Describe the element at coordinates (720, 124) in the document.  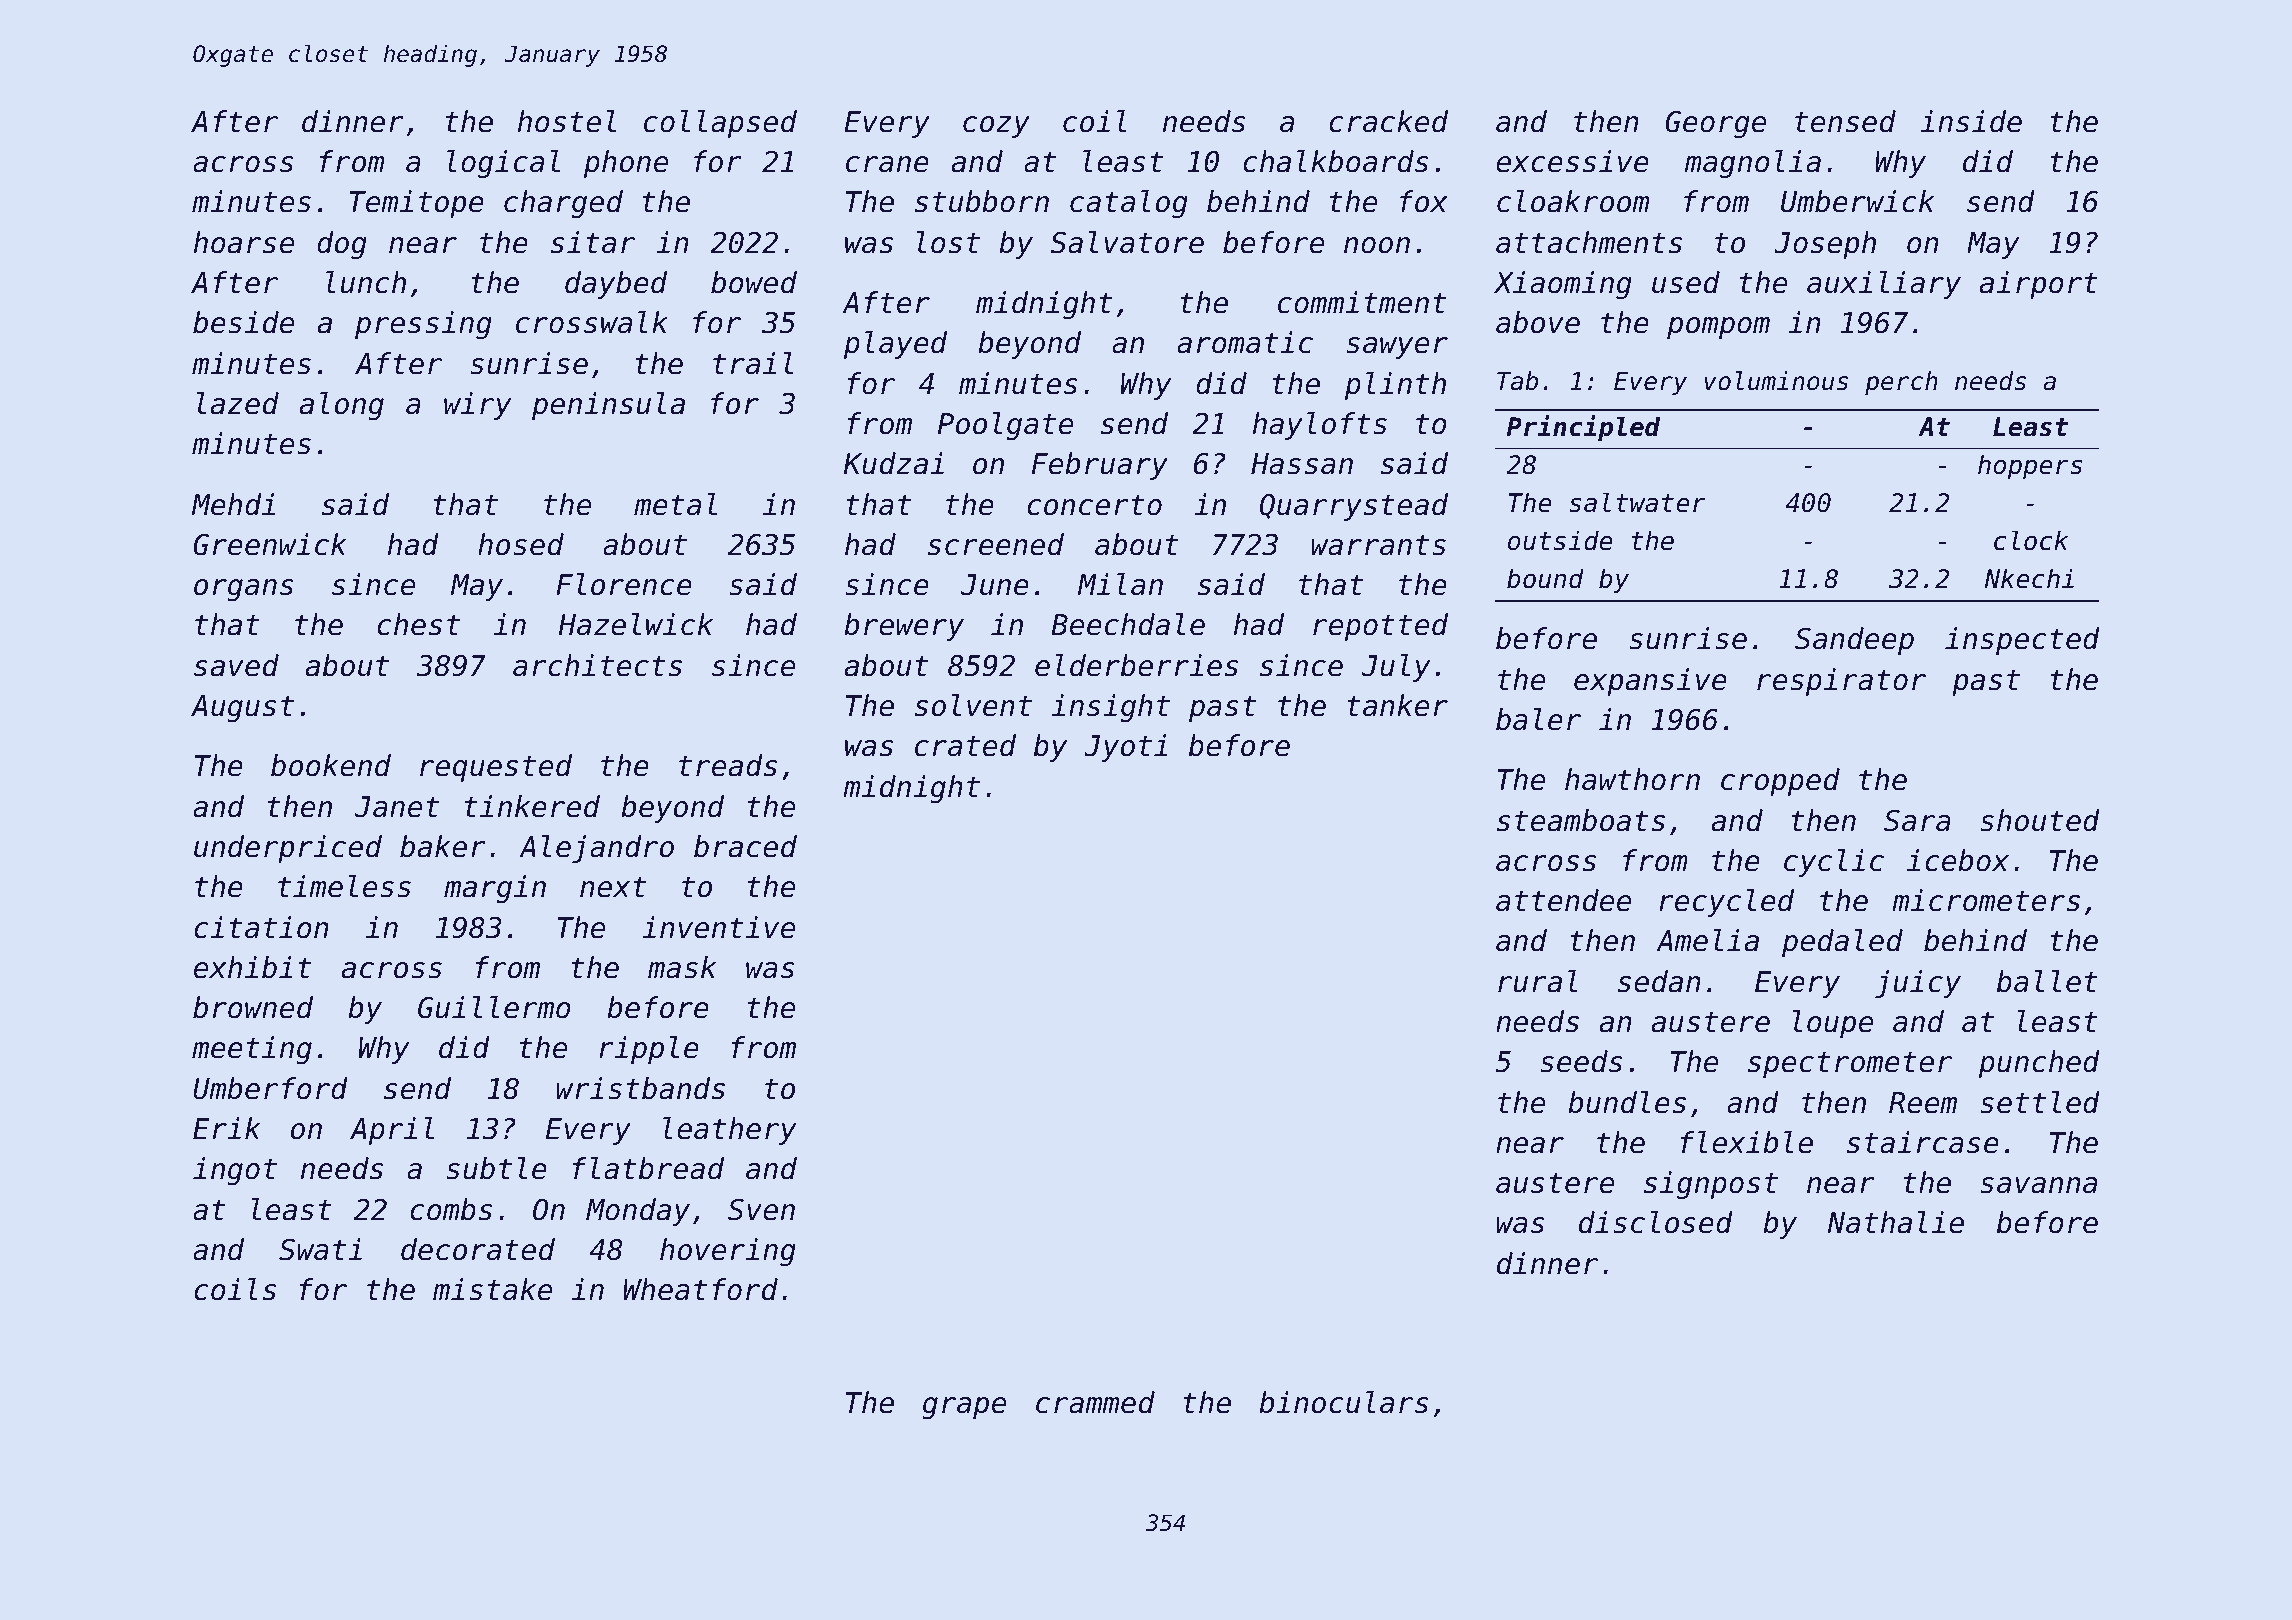
I see `collapsed` at that location.
